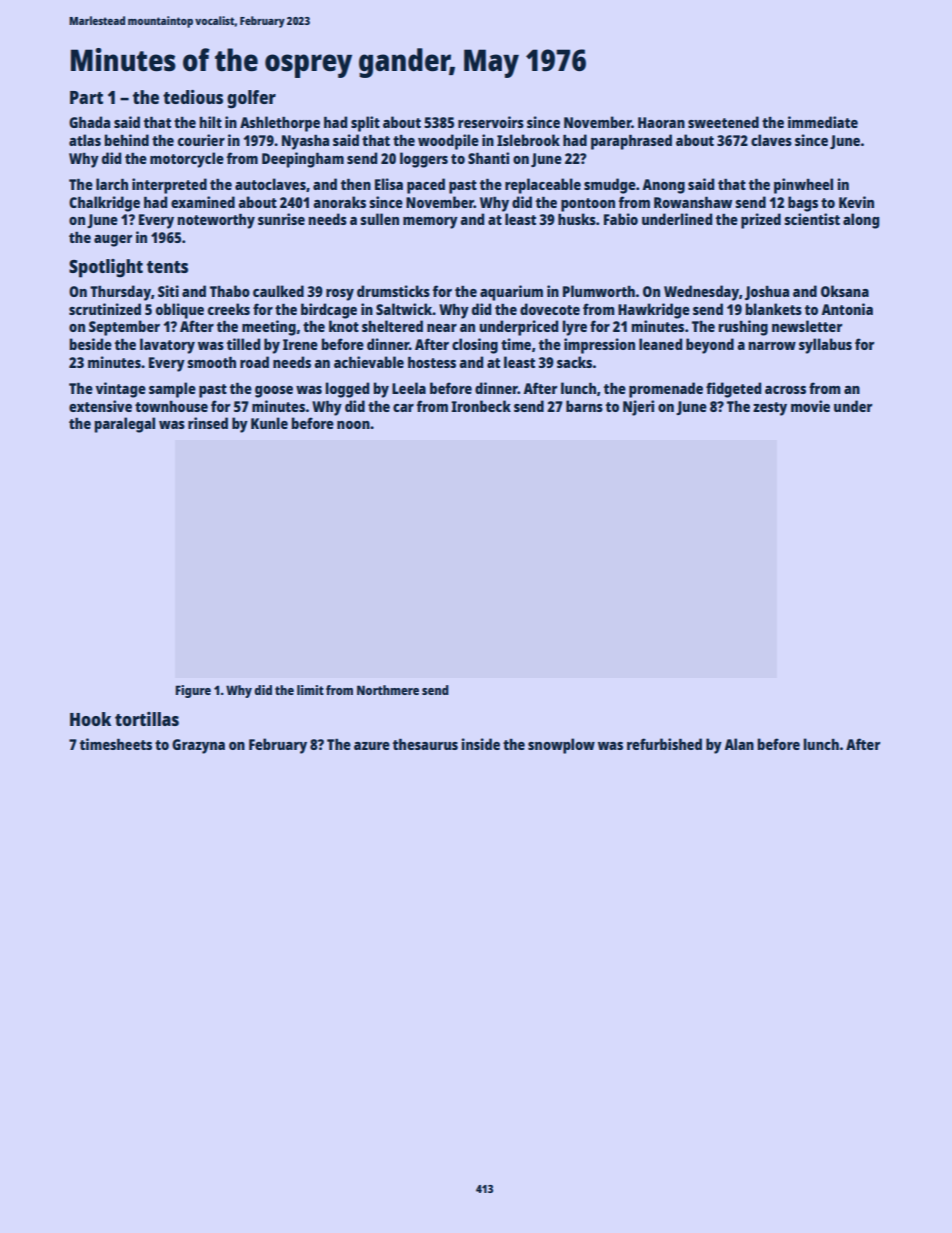  I want to click on inside, so click(480, 744).
